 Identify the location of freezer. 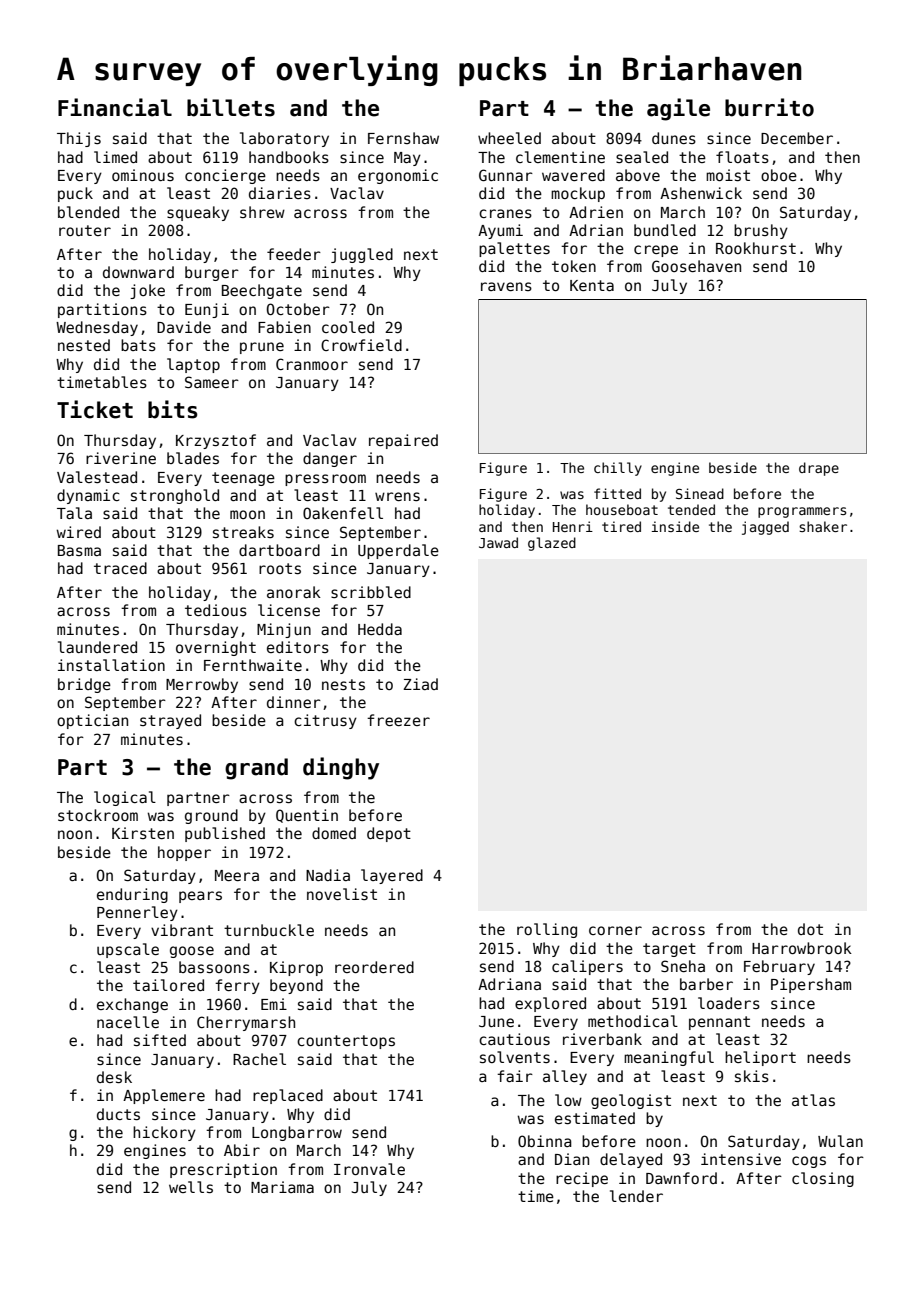
(398, 720).
